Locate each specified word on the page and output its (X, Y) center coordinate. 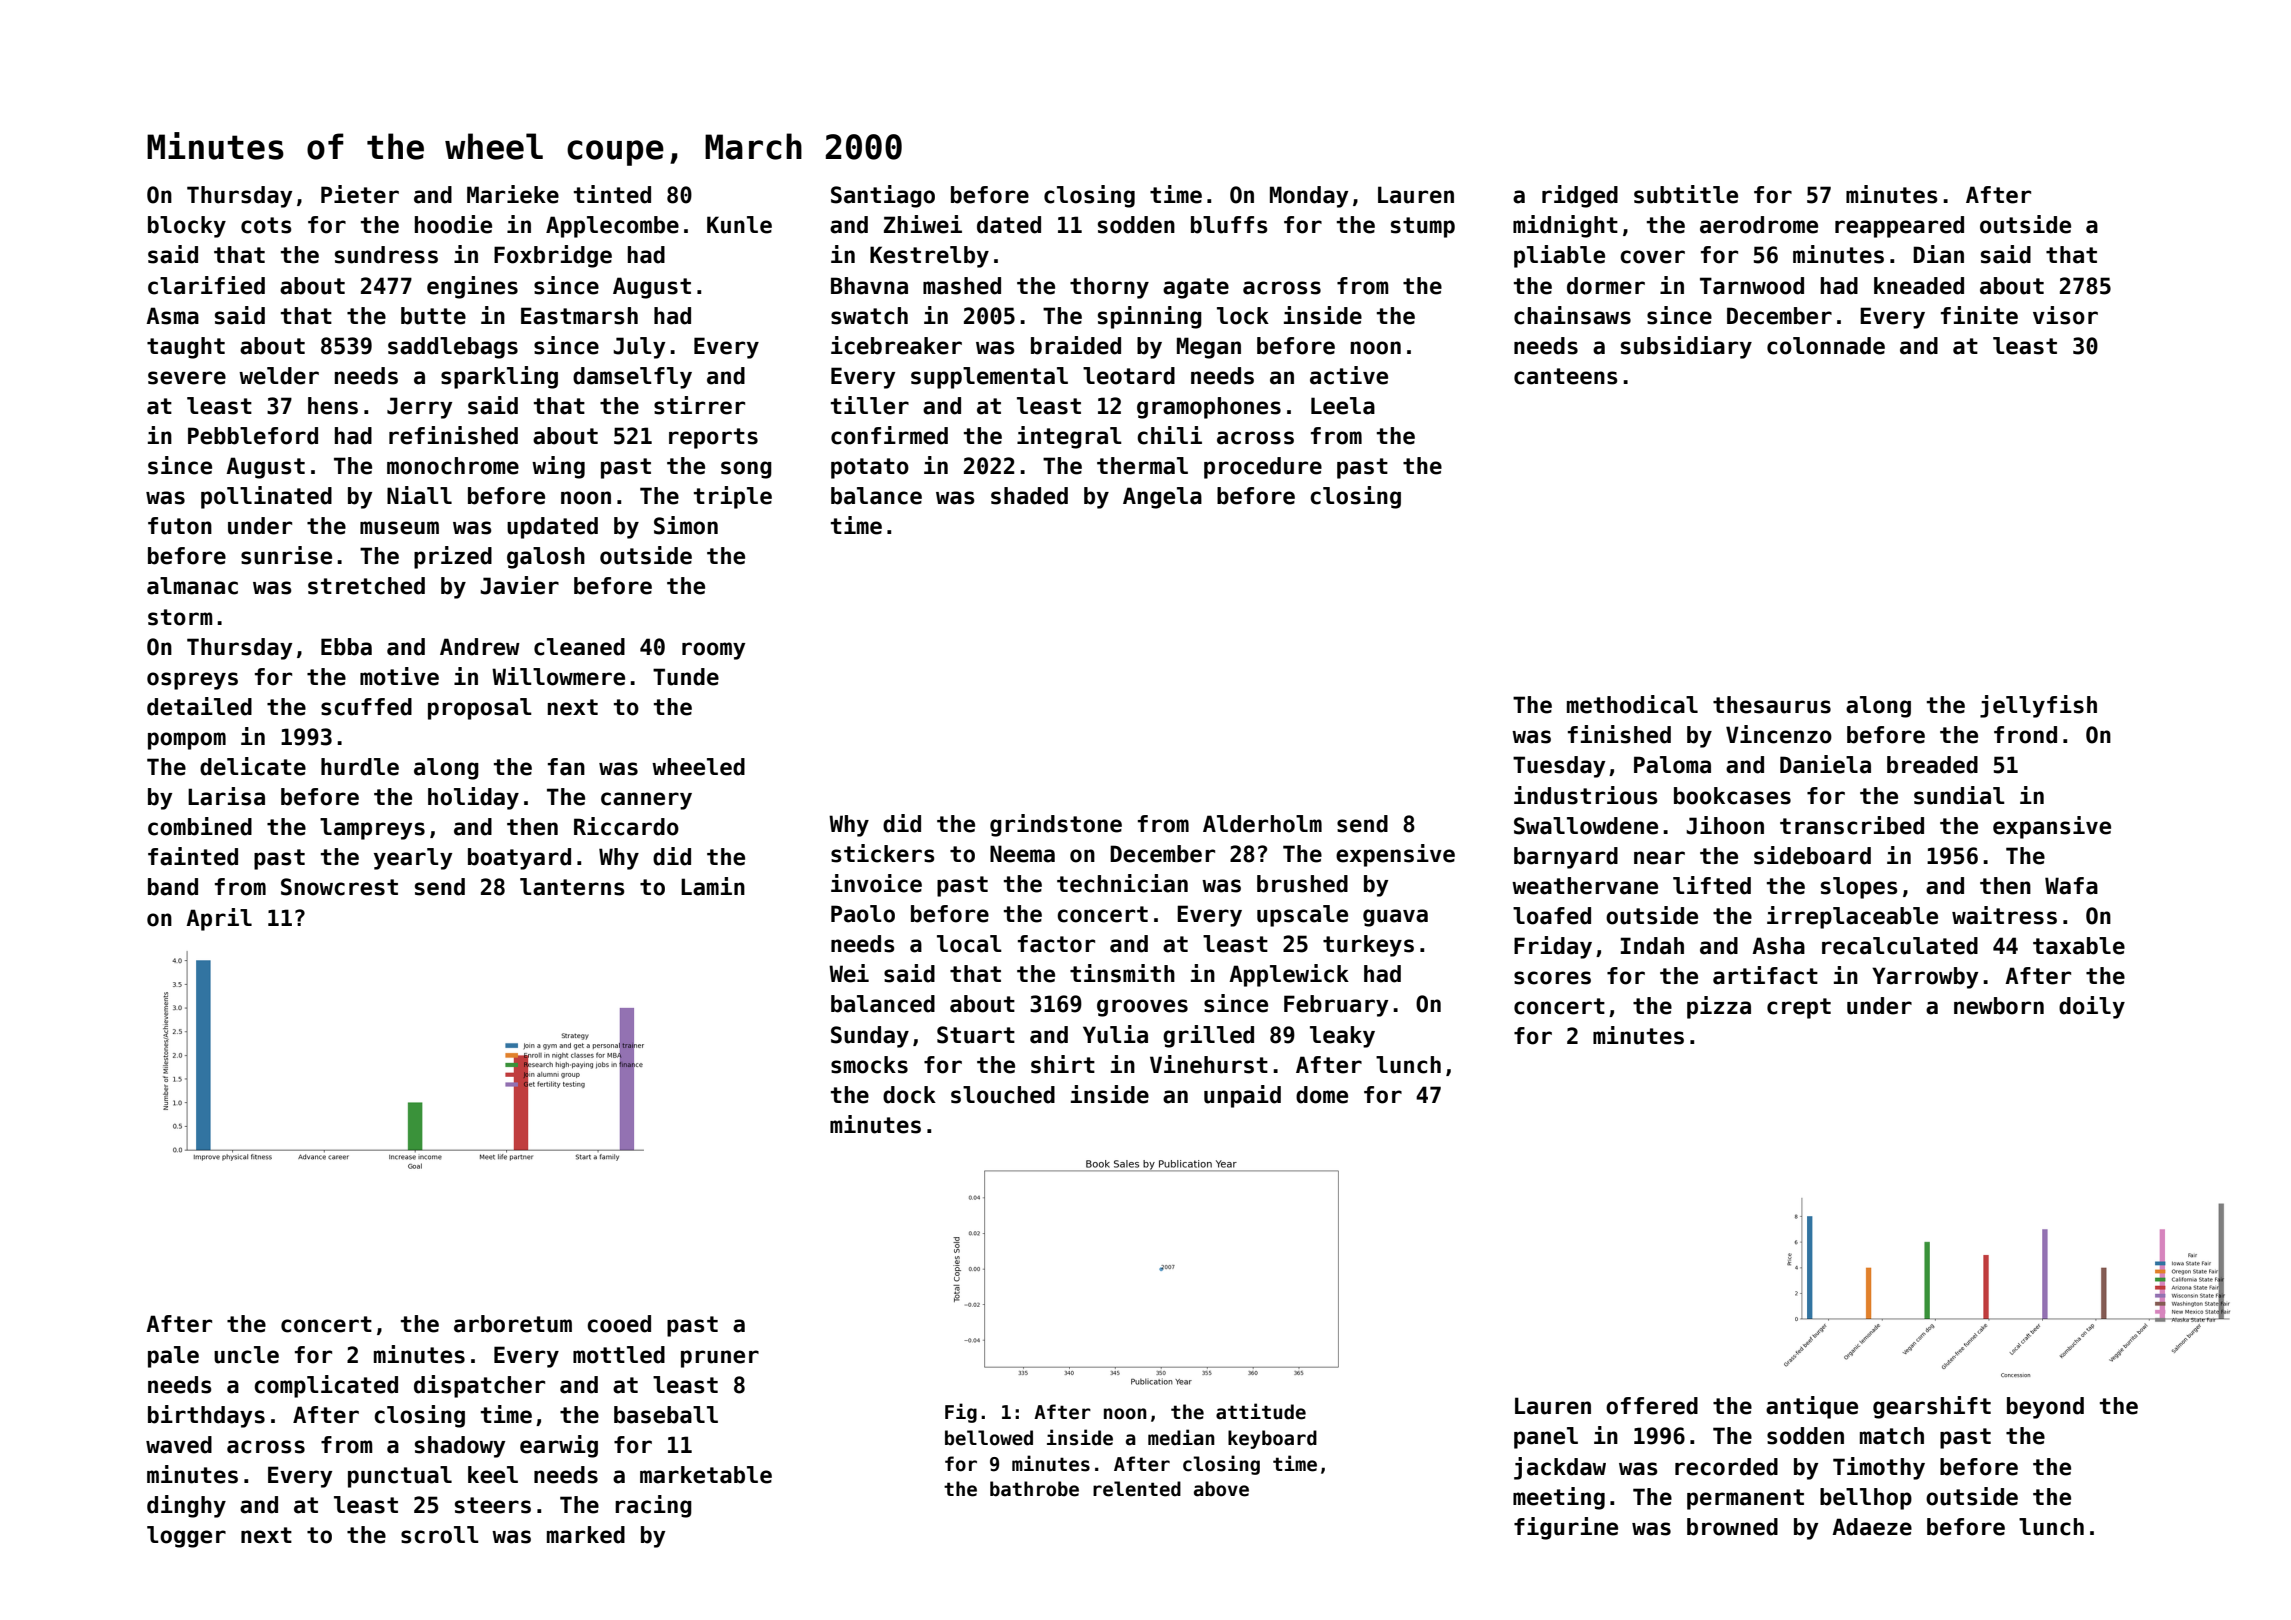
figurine (1566, 1528)
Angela (1162, 498)
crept (1799, 1008)
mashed (962, 286)
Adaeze (1872, 1527)
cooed (619, 1324)
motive (399, 676)
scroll (440, 1535)
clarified (206, 285)
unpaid (1242, 1096)
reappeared (1899, 227)
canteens (1566, 376)
